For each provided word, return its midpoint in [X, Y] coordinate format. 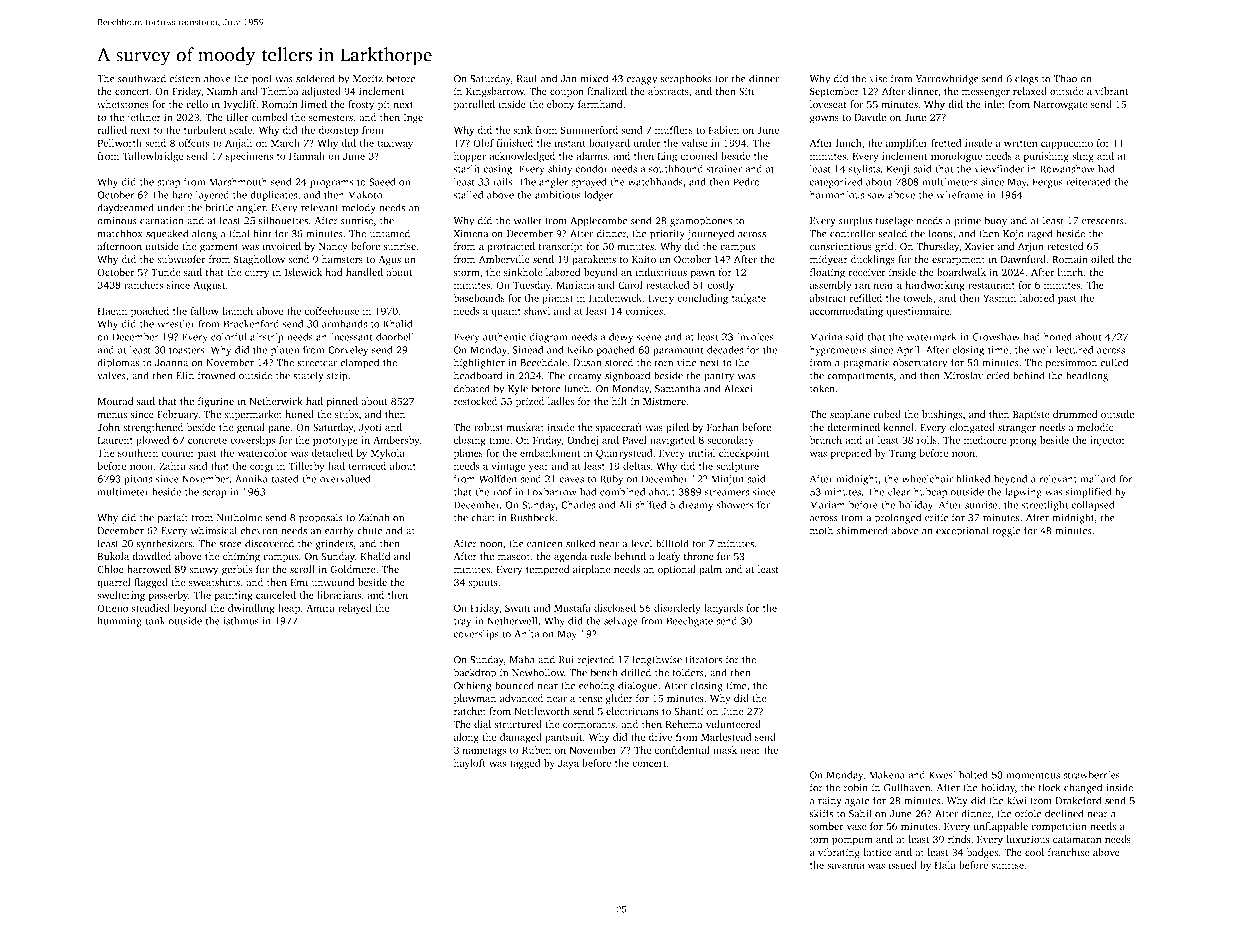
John [108, 427]
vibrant [1112, 91]
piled [677, 428]
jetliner [144, 118]
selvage [621, 622]
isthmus [241, 621]
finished [514, 143]
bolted [973, 775]
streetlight [1045, 506]
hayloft [470, 764]
